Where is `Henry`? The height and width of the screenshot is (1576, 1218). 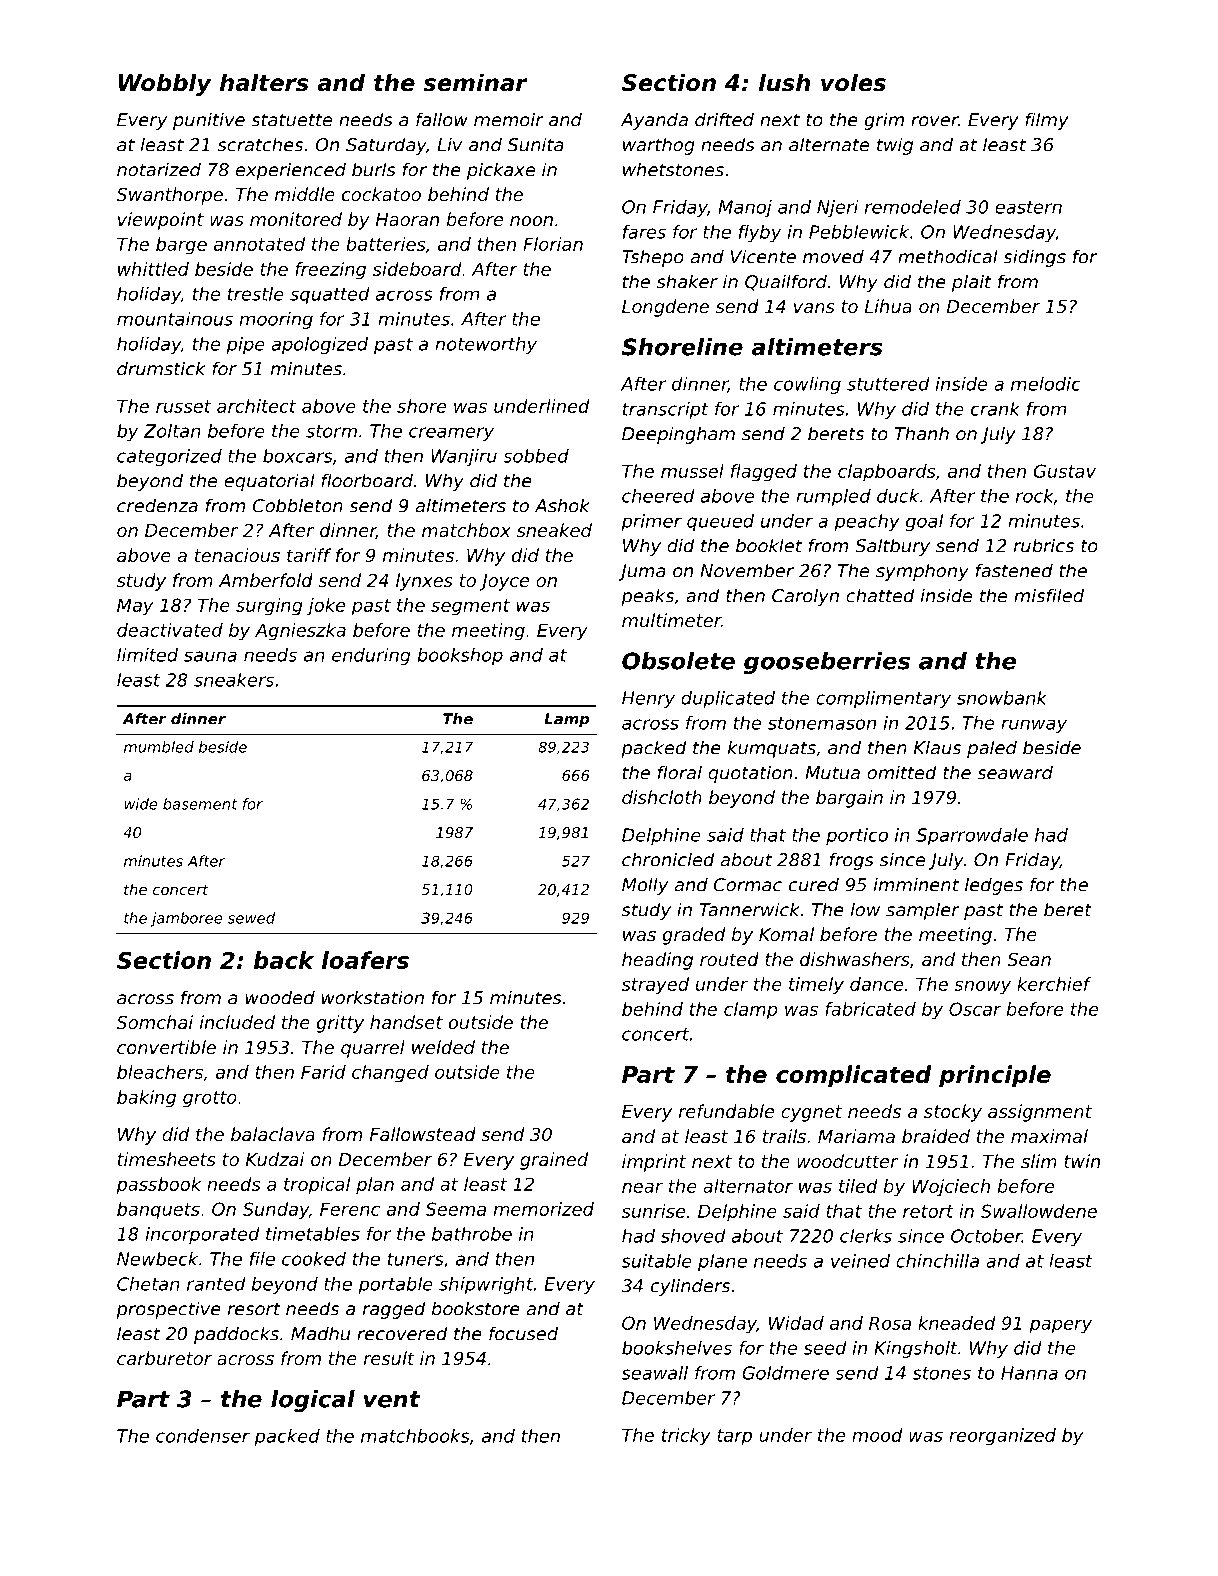
Henry is located at coordinates (648, 699).
